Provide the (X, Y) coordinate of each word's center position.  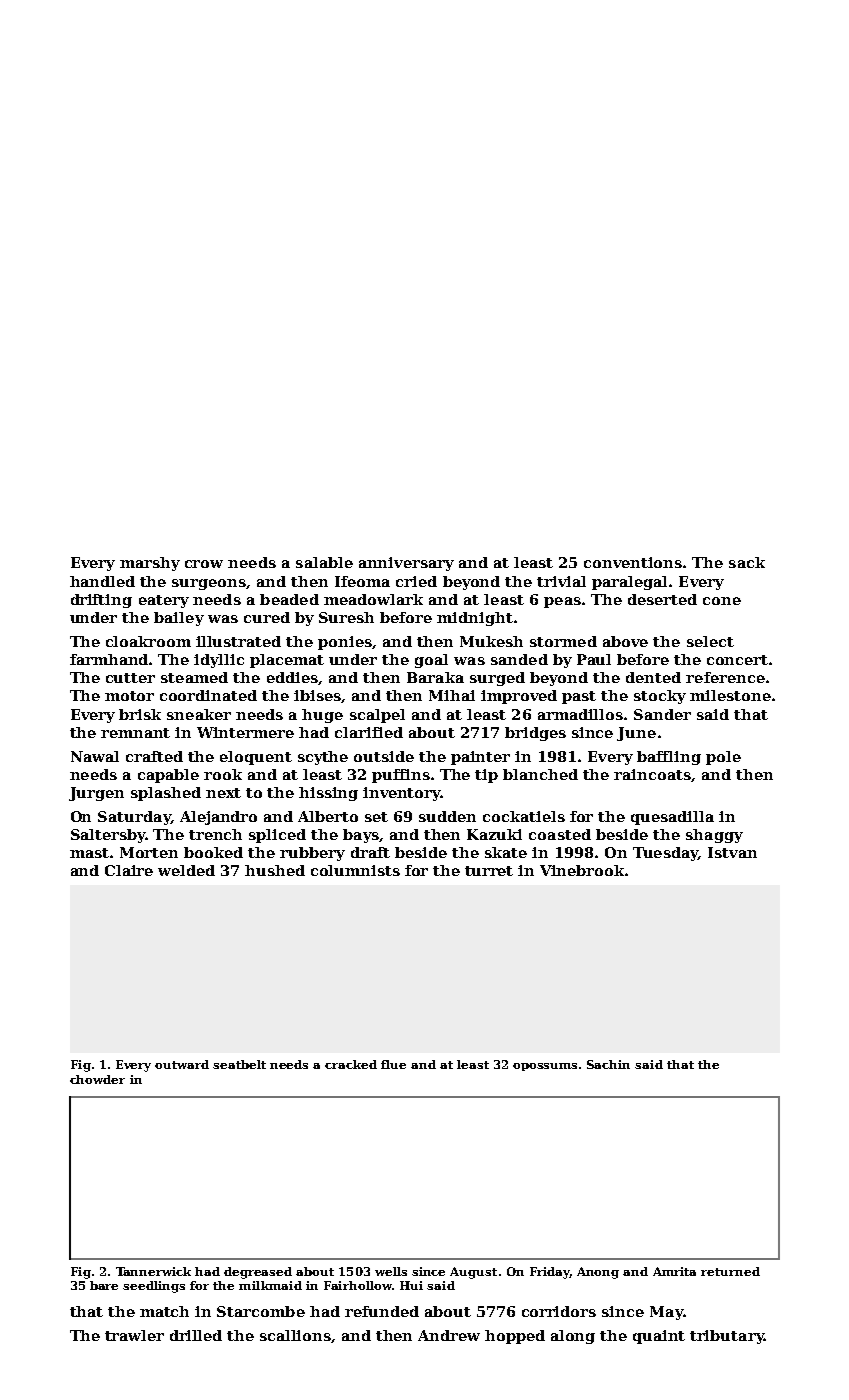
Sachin (608, 1064)
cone (722, 601)
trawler (134, 1335)
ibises (317, 695)
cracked (351, 1064)
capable (168, 776)
